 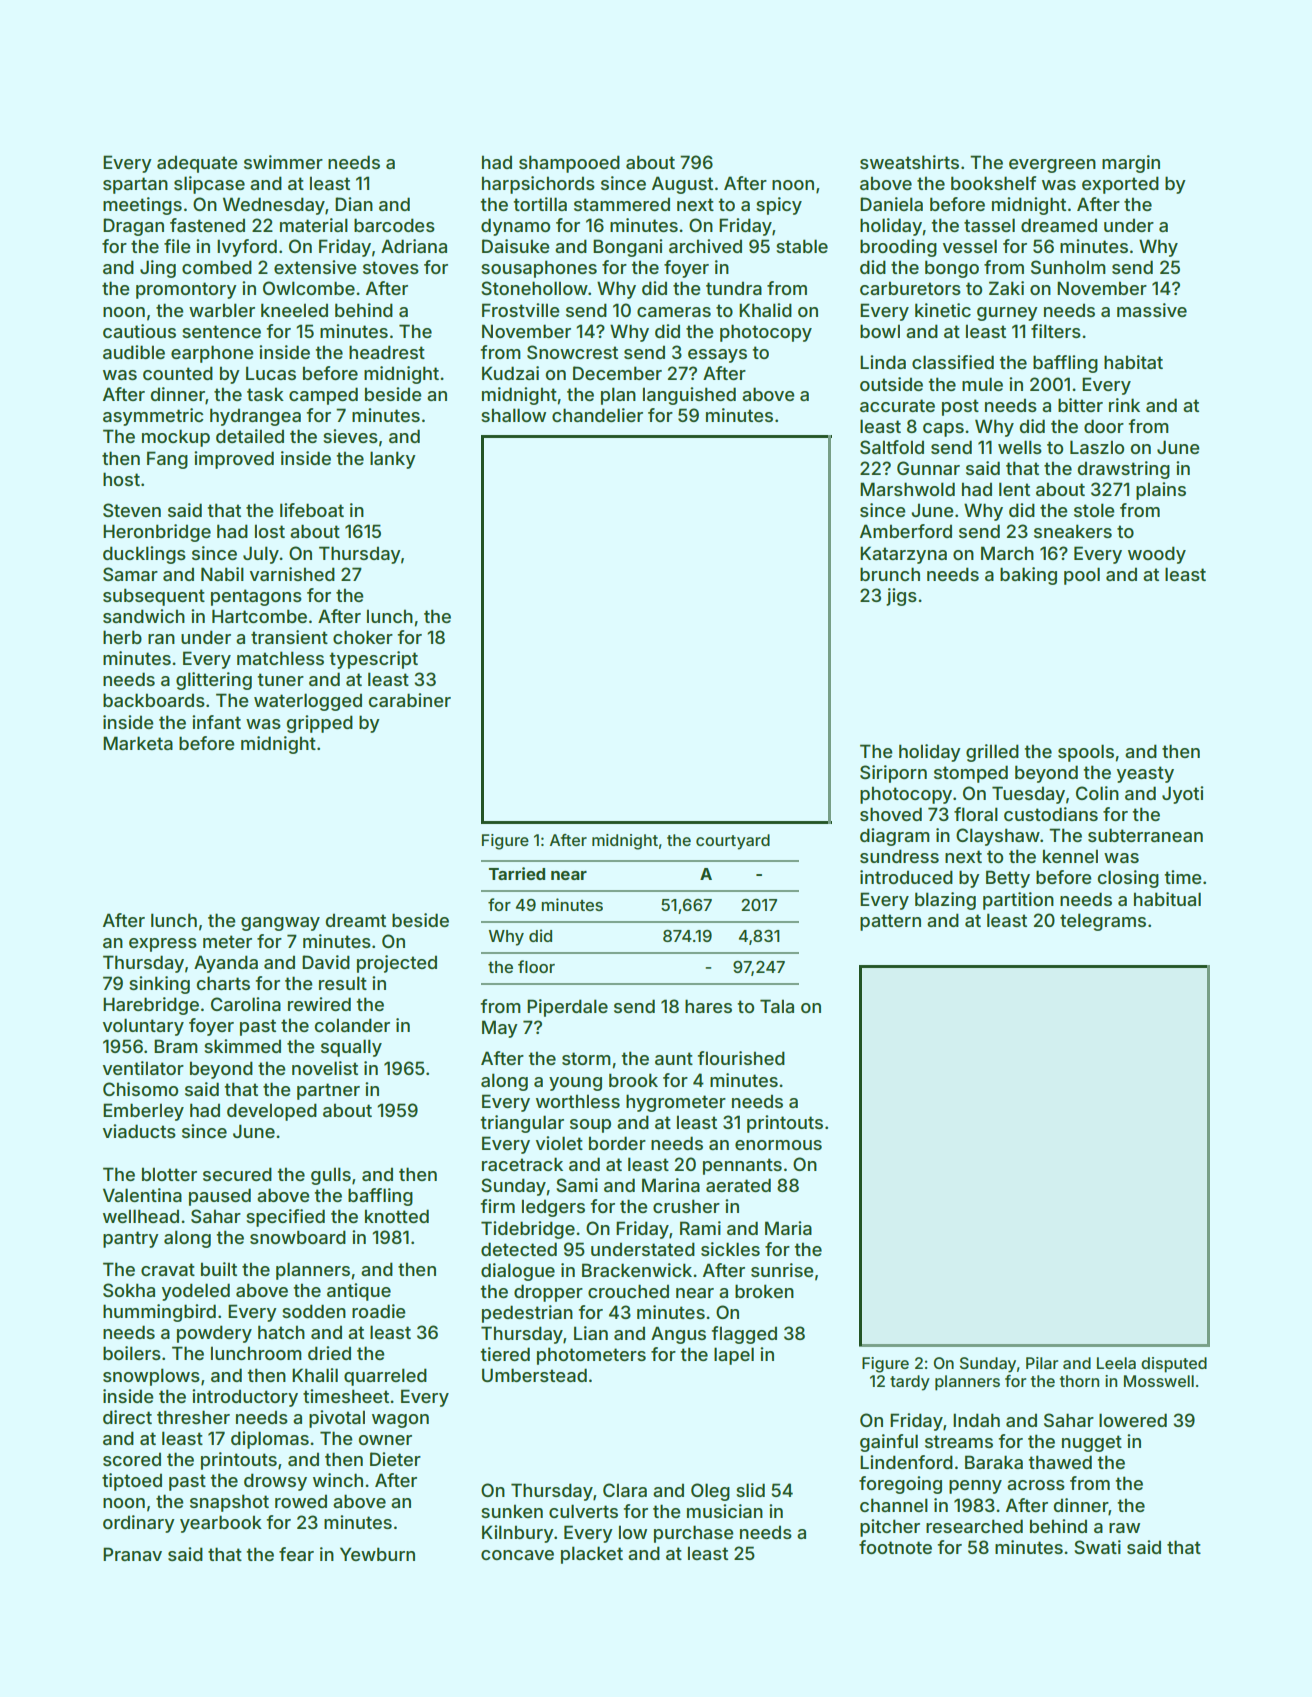 What do you see at coordinates (138, 743) in the image?
I see `Marketa` at bounding box center [138, 743].
